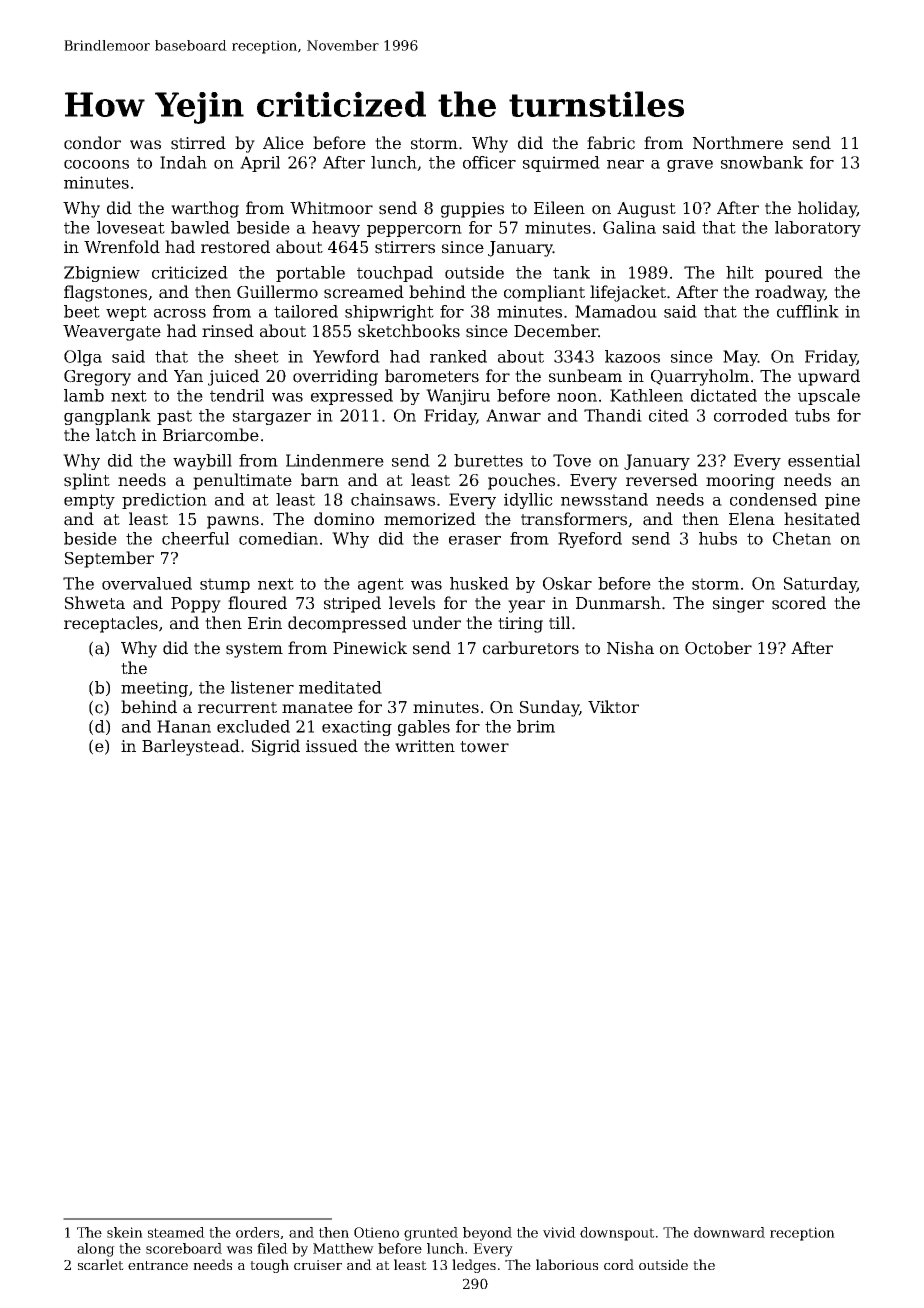  I want to click on loveseat, so click(131, 227).
